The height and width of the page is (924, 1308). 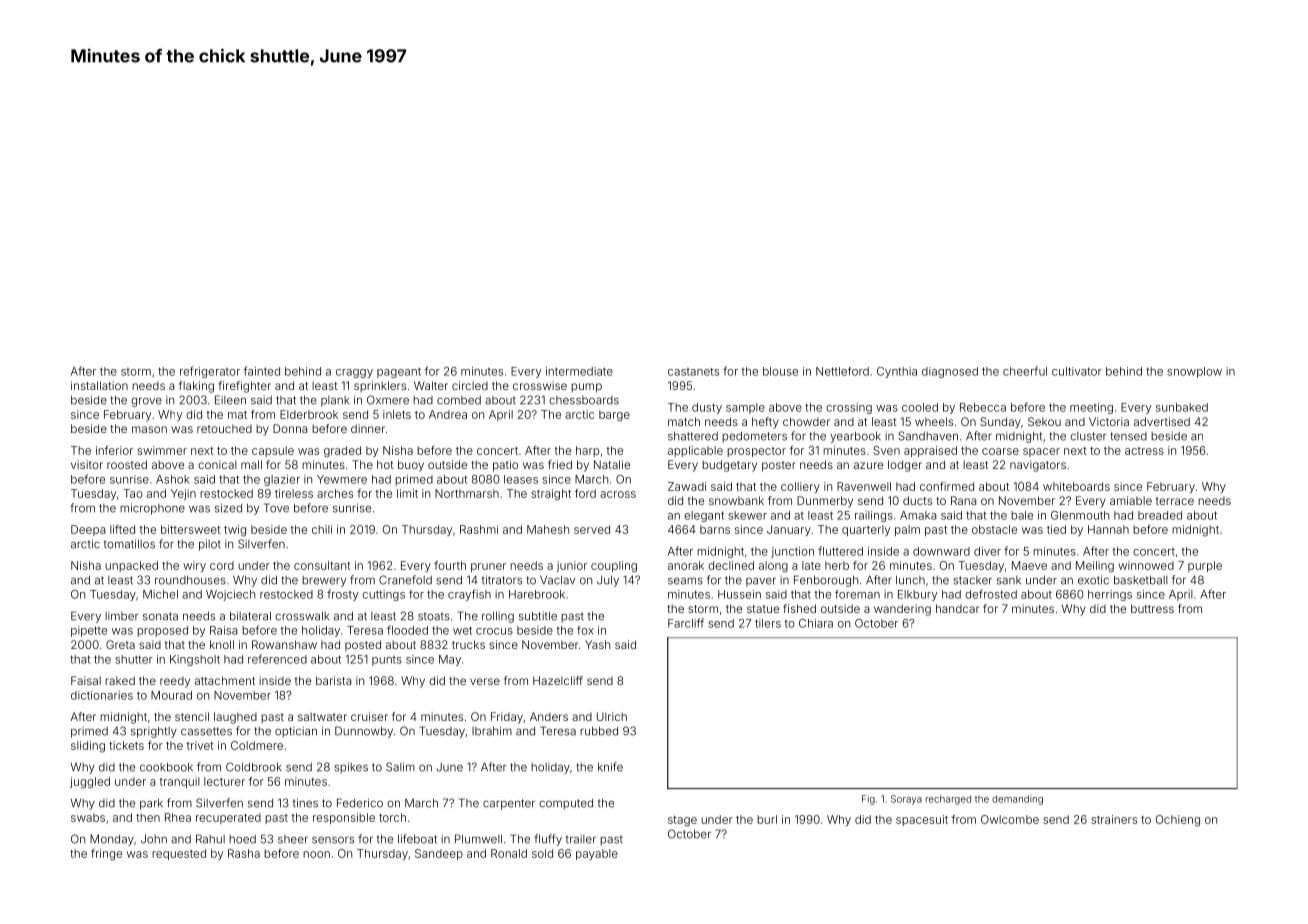 I want to click on craggy, so click(x=354, y=373).
